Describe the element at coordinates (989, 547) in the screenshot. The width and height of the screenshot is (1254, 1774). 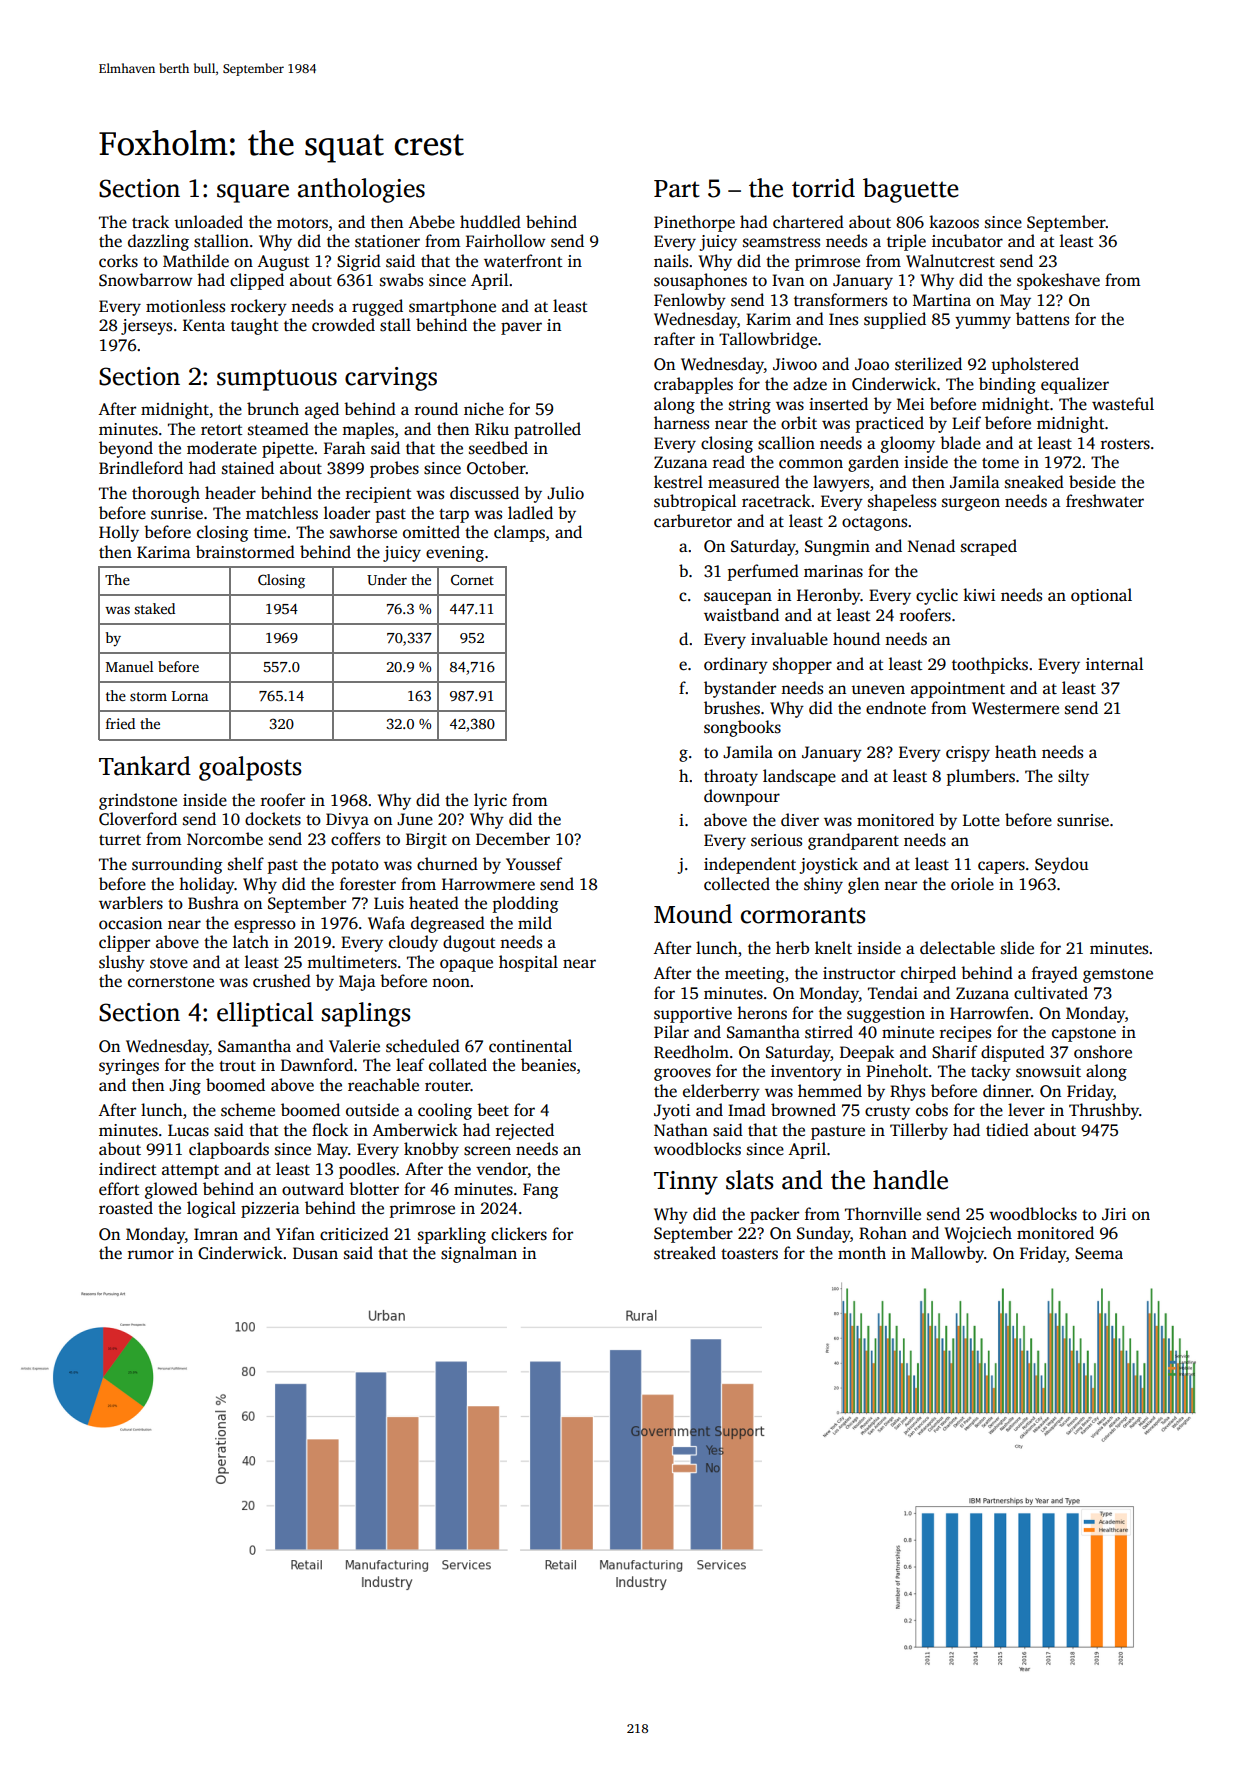
I see `scraped` at that location.
